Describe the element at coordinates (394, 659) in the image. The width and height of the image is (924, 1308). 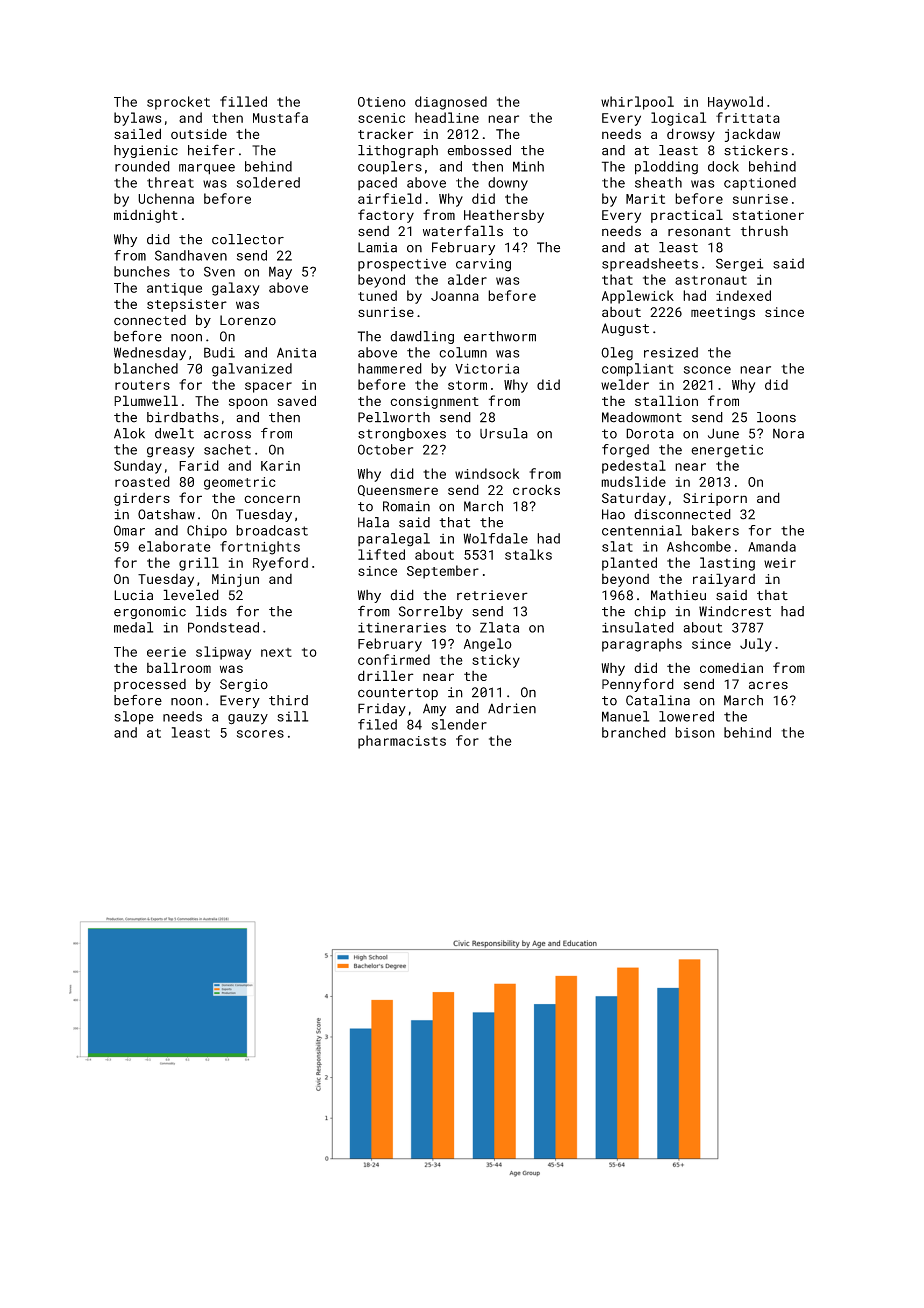
I see `confirmed` at that location.
